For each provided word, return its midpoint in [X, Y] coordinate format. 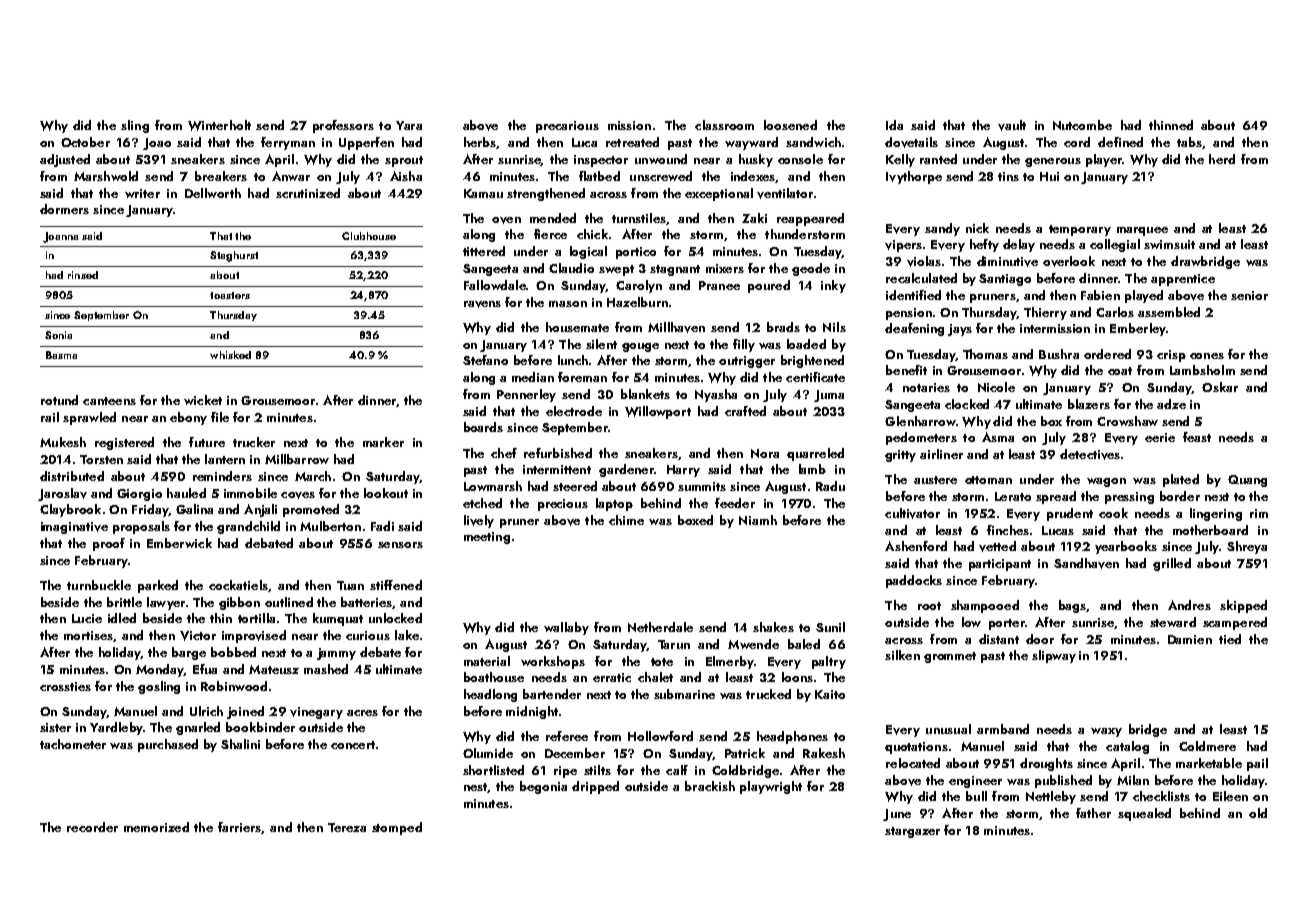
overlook [1069, 261]
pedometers [921, 438]
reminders [222, 476]
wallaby [566, 628]
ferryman [288, 143]
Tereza [347, 827]
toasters [230, 295]
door [1040, 639]
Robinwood [234, 686]
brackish [710, 786]
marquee [1142, 231]
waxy [1106, 732]
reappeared [810, 219]
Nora [765, 453]
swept [616, 270]
